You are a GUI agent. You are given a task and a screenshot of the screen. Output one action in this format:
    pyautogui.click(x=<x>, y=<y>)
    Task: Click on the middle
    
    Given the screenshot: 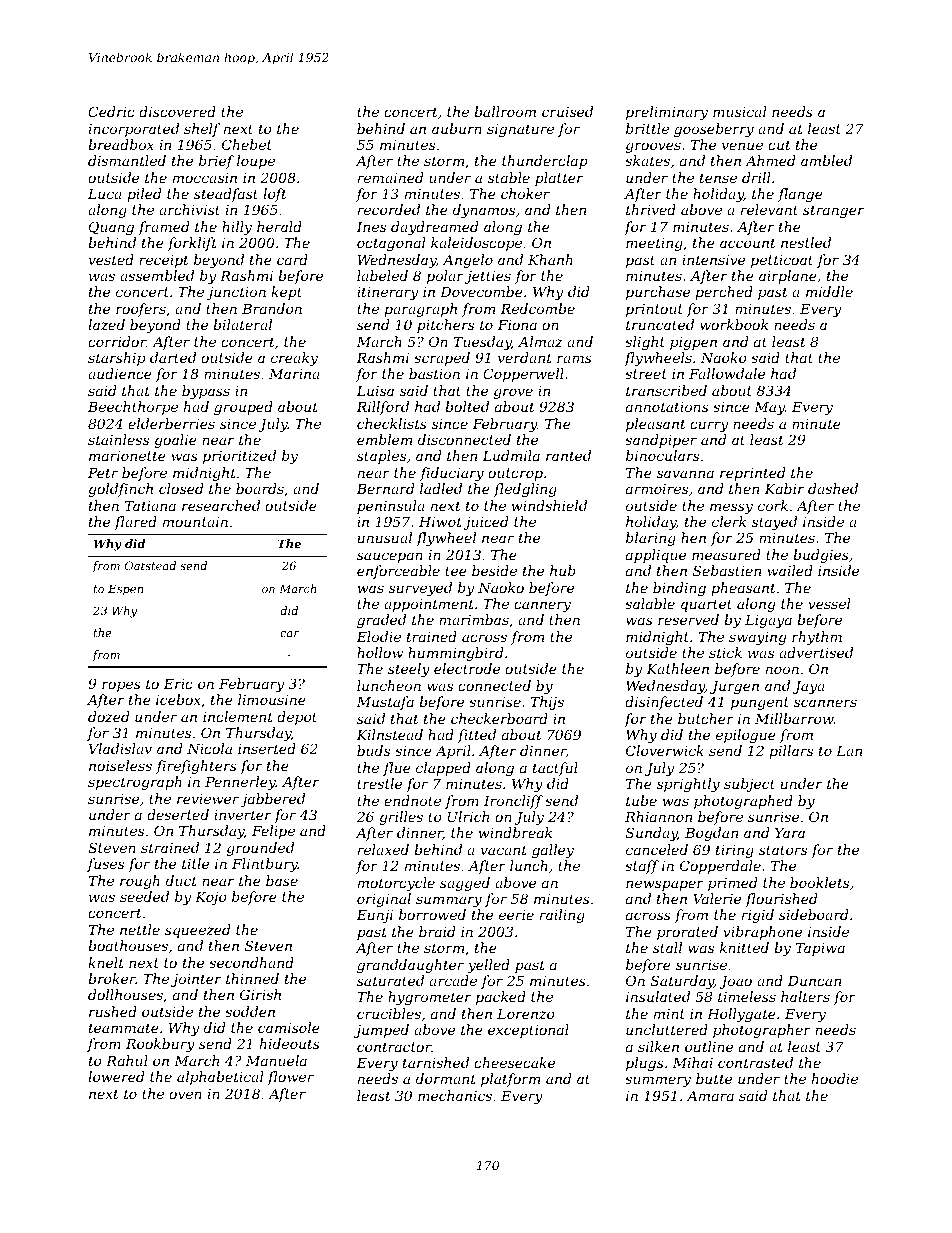 What is the action you would take?
    pyautogui.click(x=829, y=291)
